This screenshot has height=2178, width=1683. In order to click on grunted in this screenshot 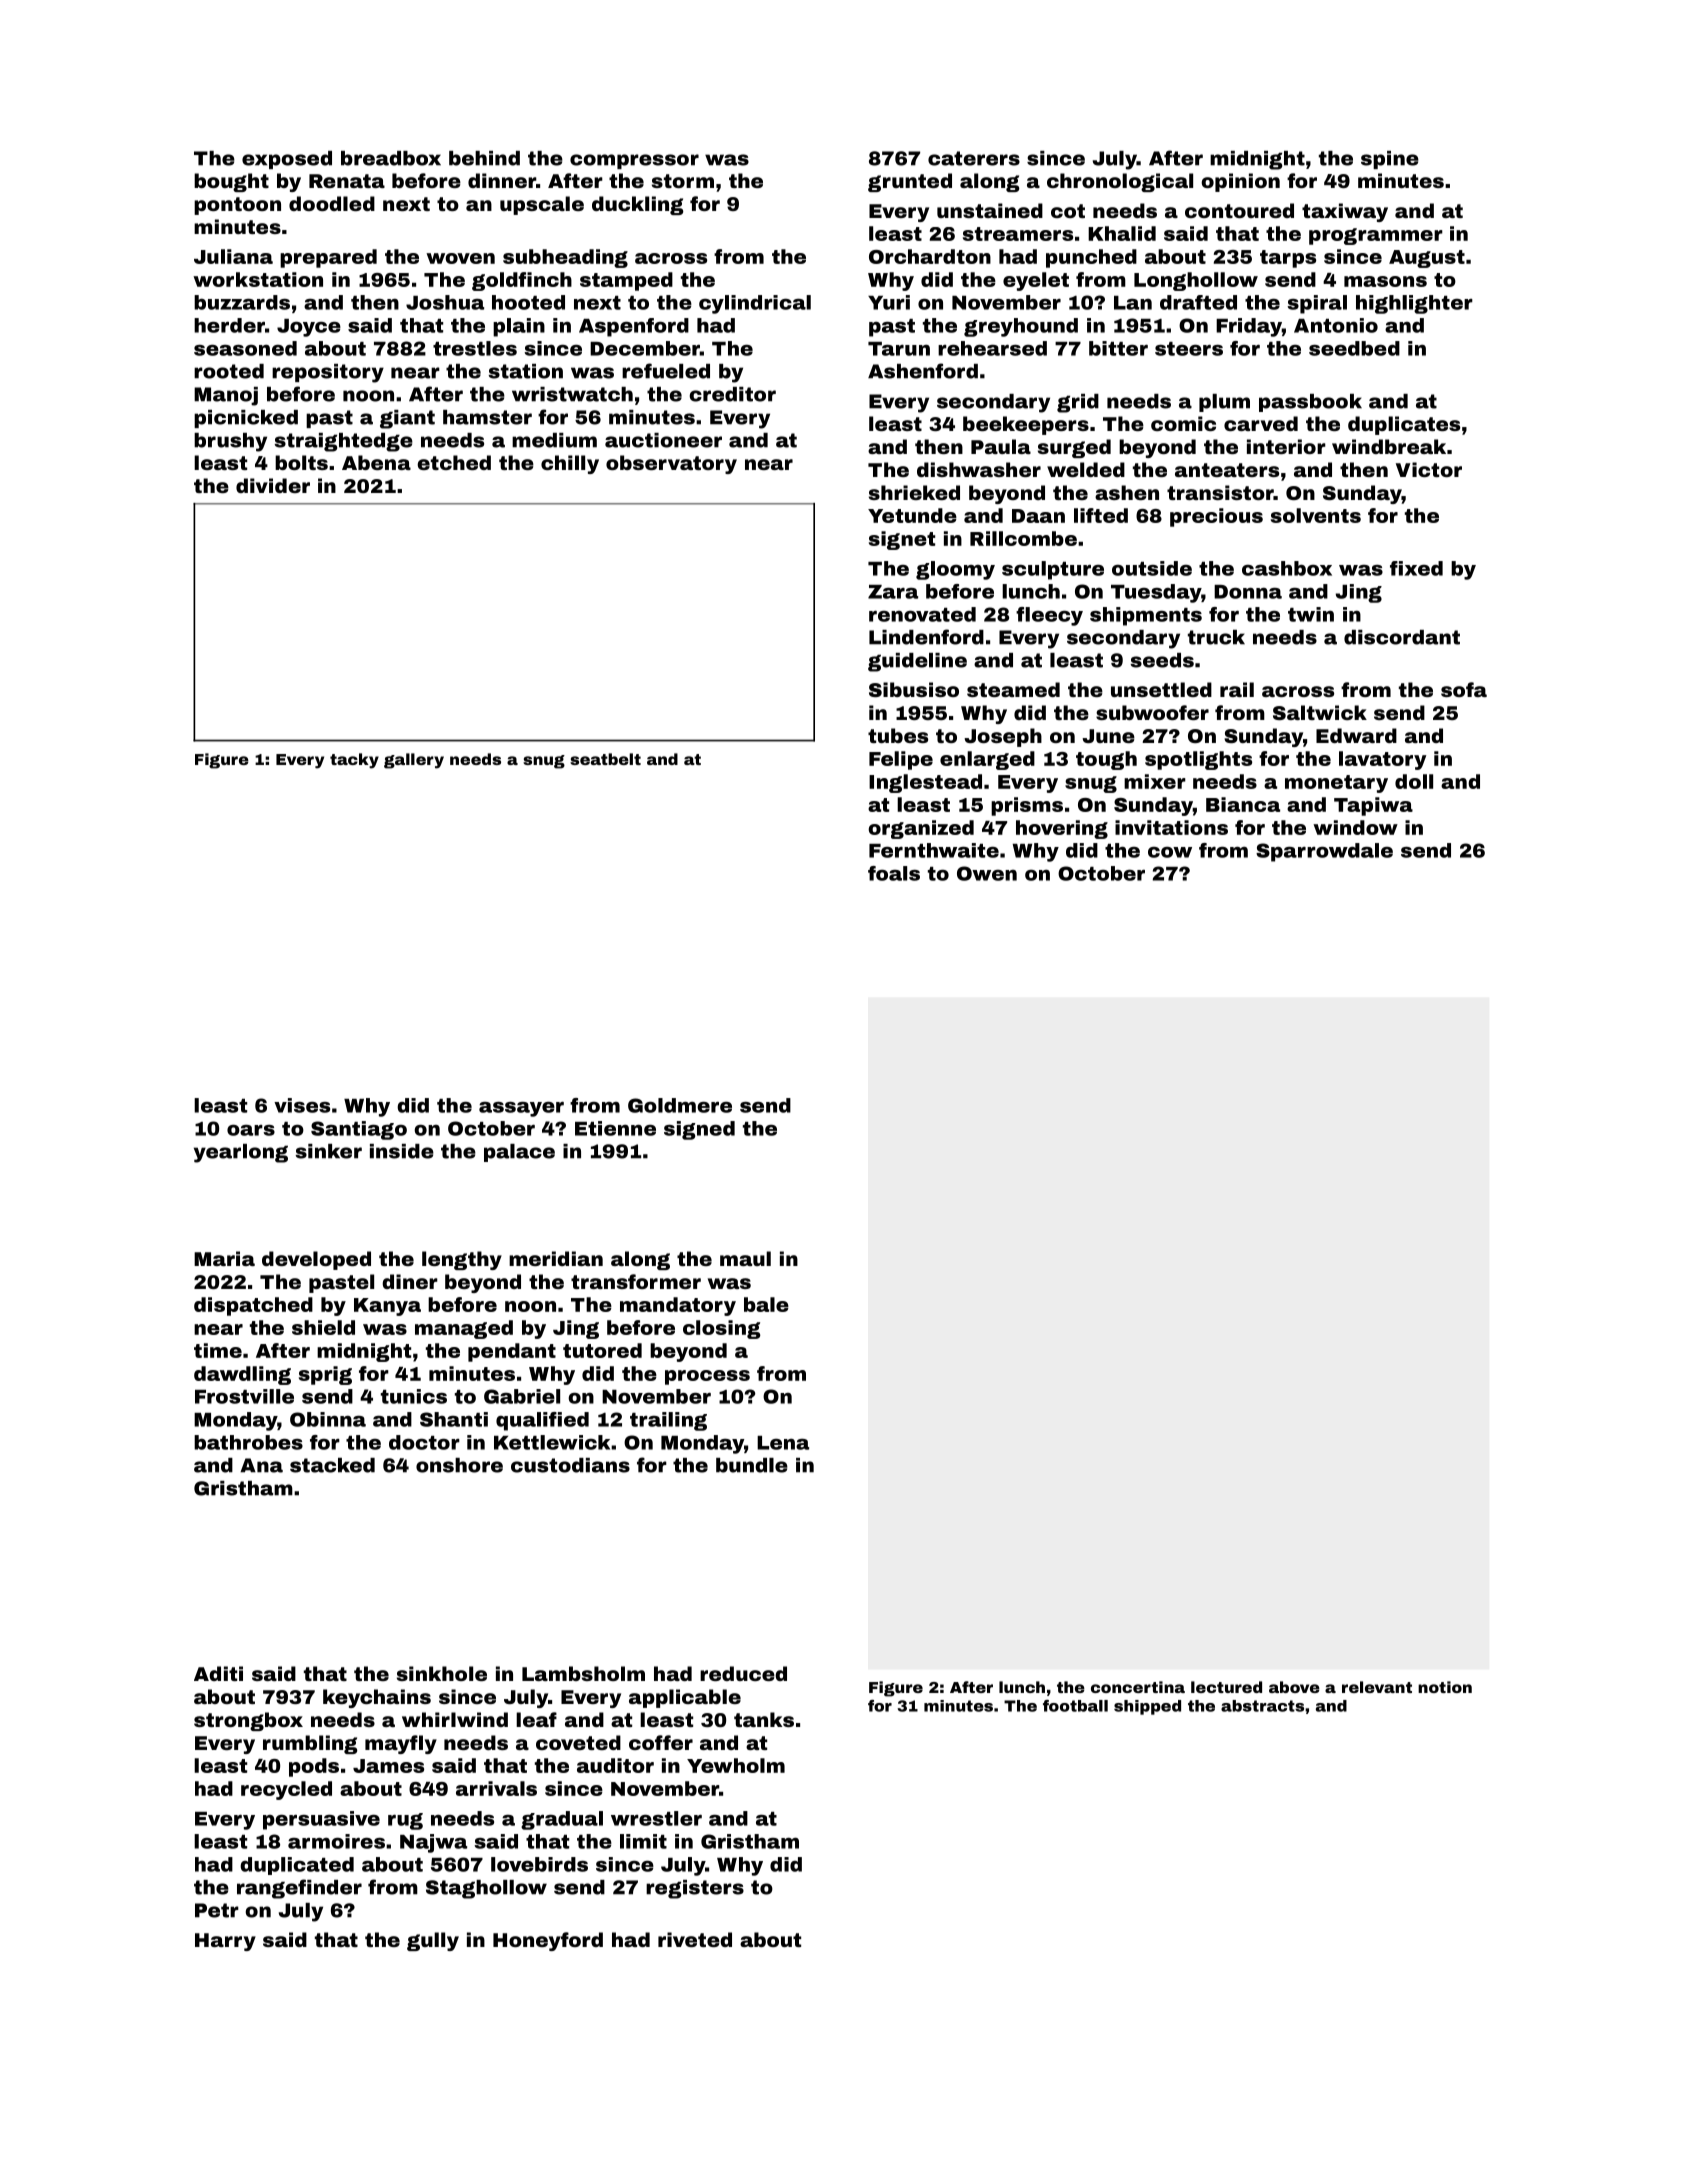, I will do `click(910, 182)`.
